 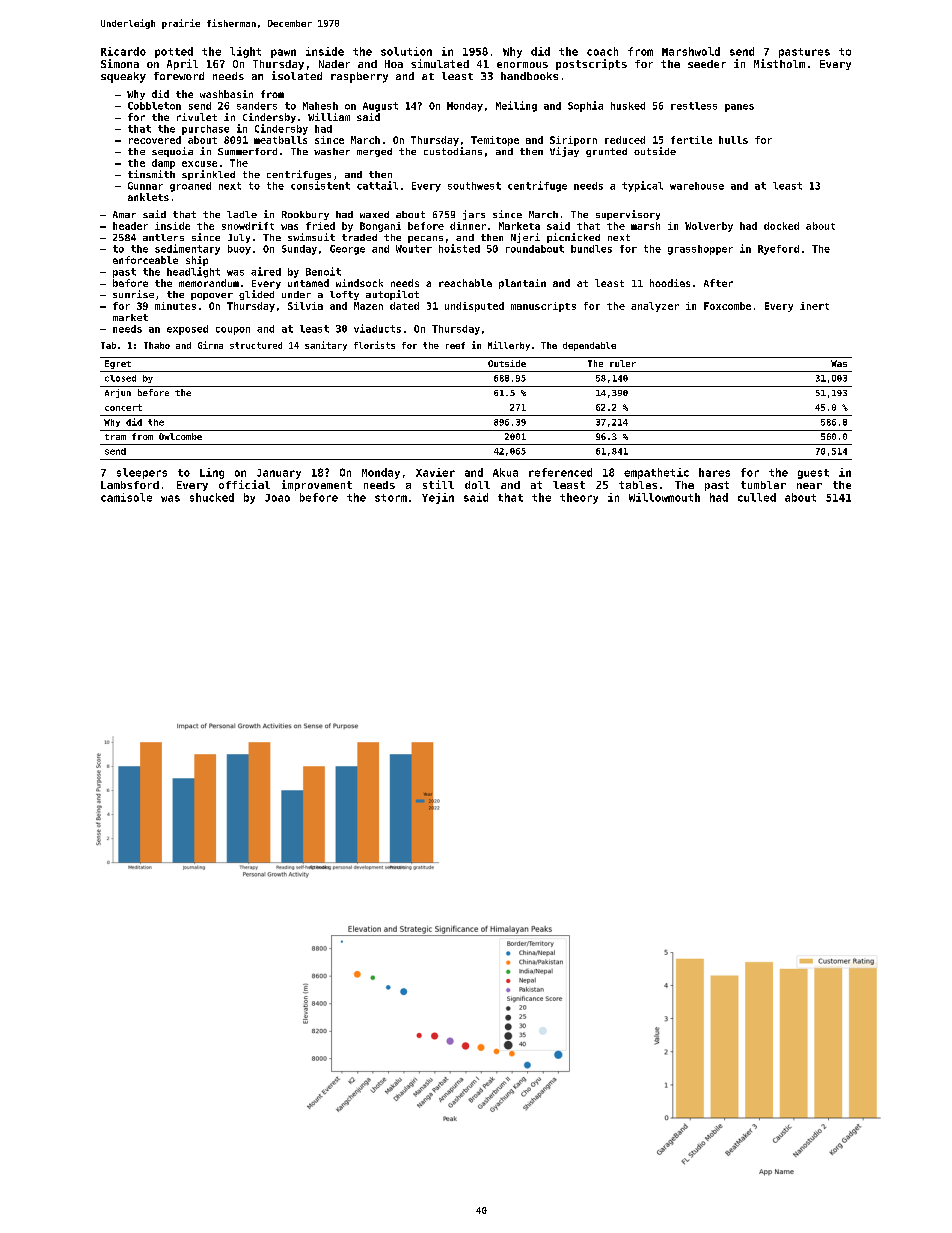 I want to click on potted, so click(x=174, y=52).
